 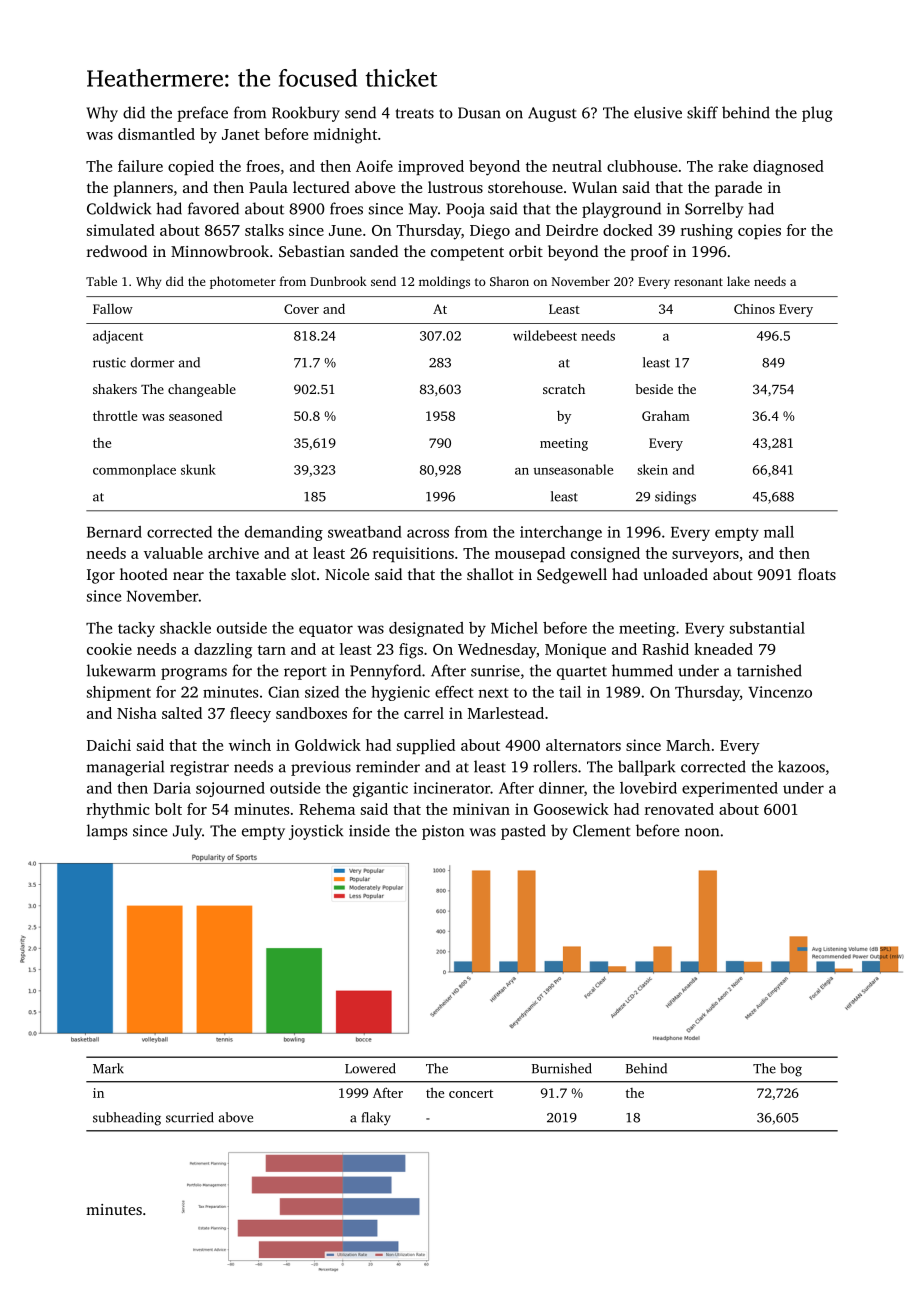 I want to click on joystick, so click(x=316, y=832).
